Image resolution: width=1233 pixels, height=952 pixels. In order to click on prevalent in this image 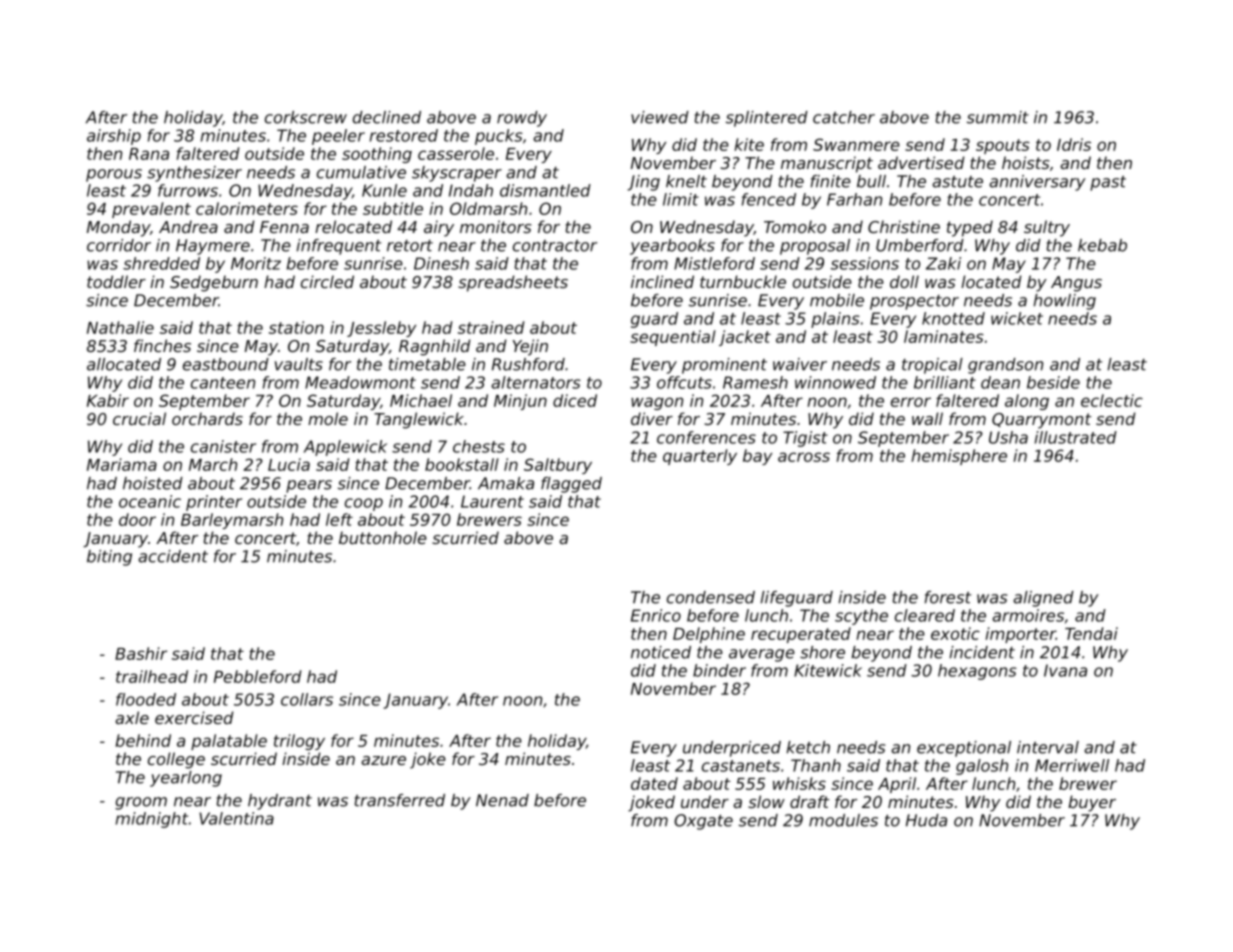, I will do `click(151, 210)`.
